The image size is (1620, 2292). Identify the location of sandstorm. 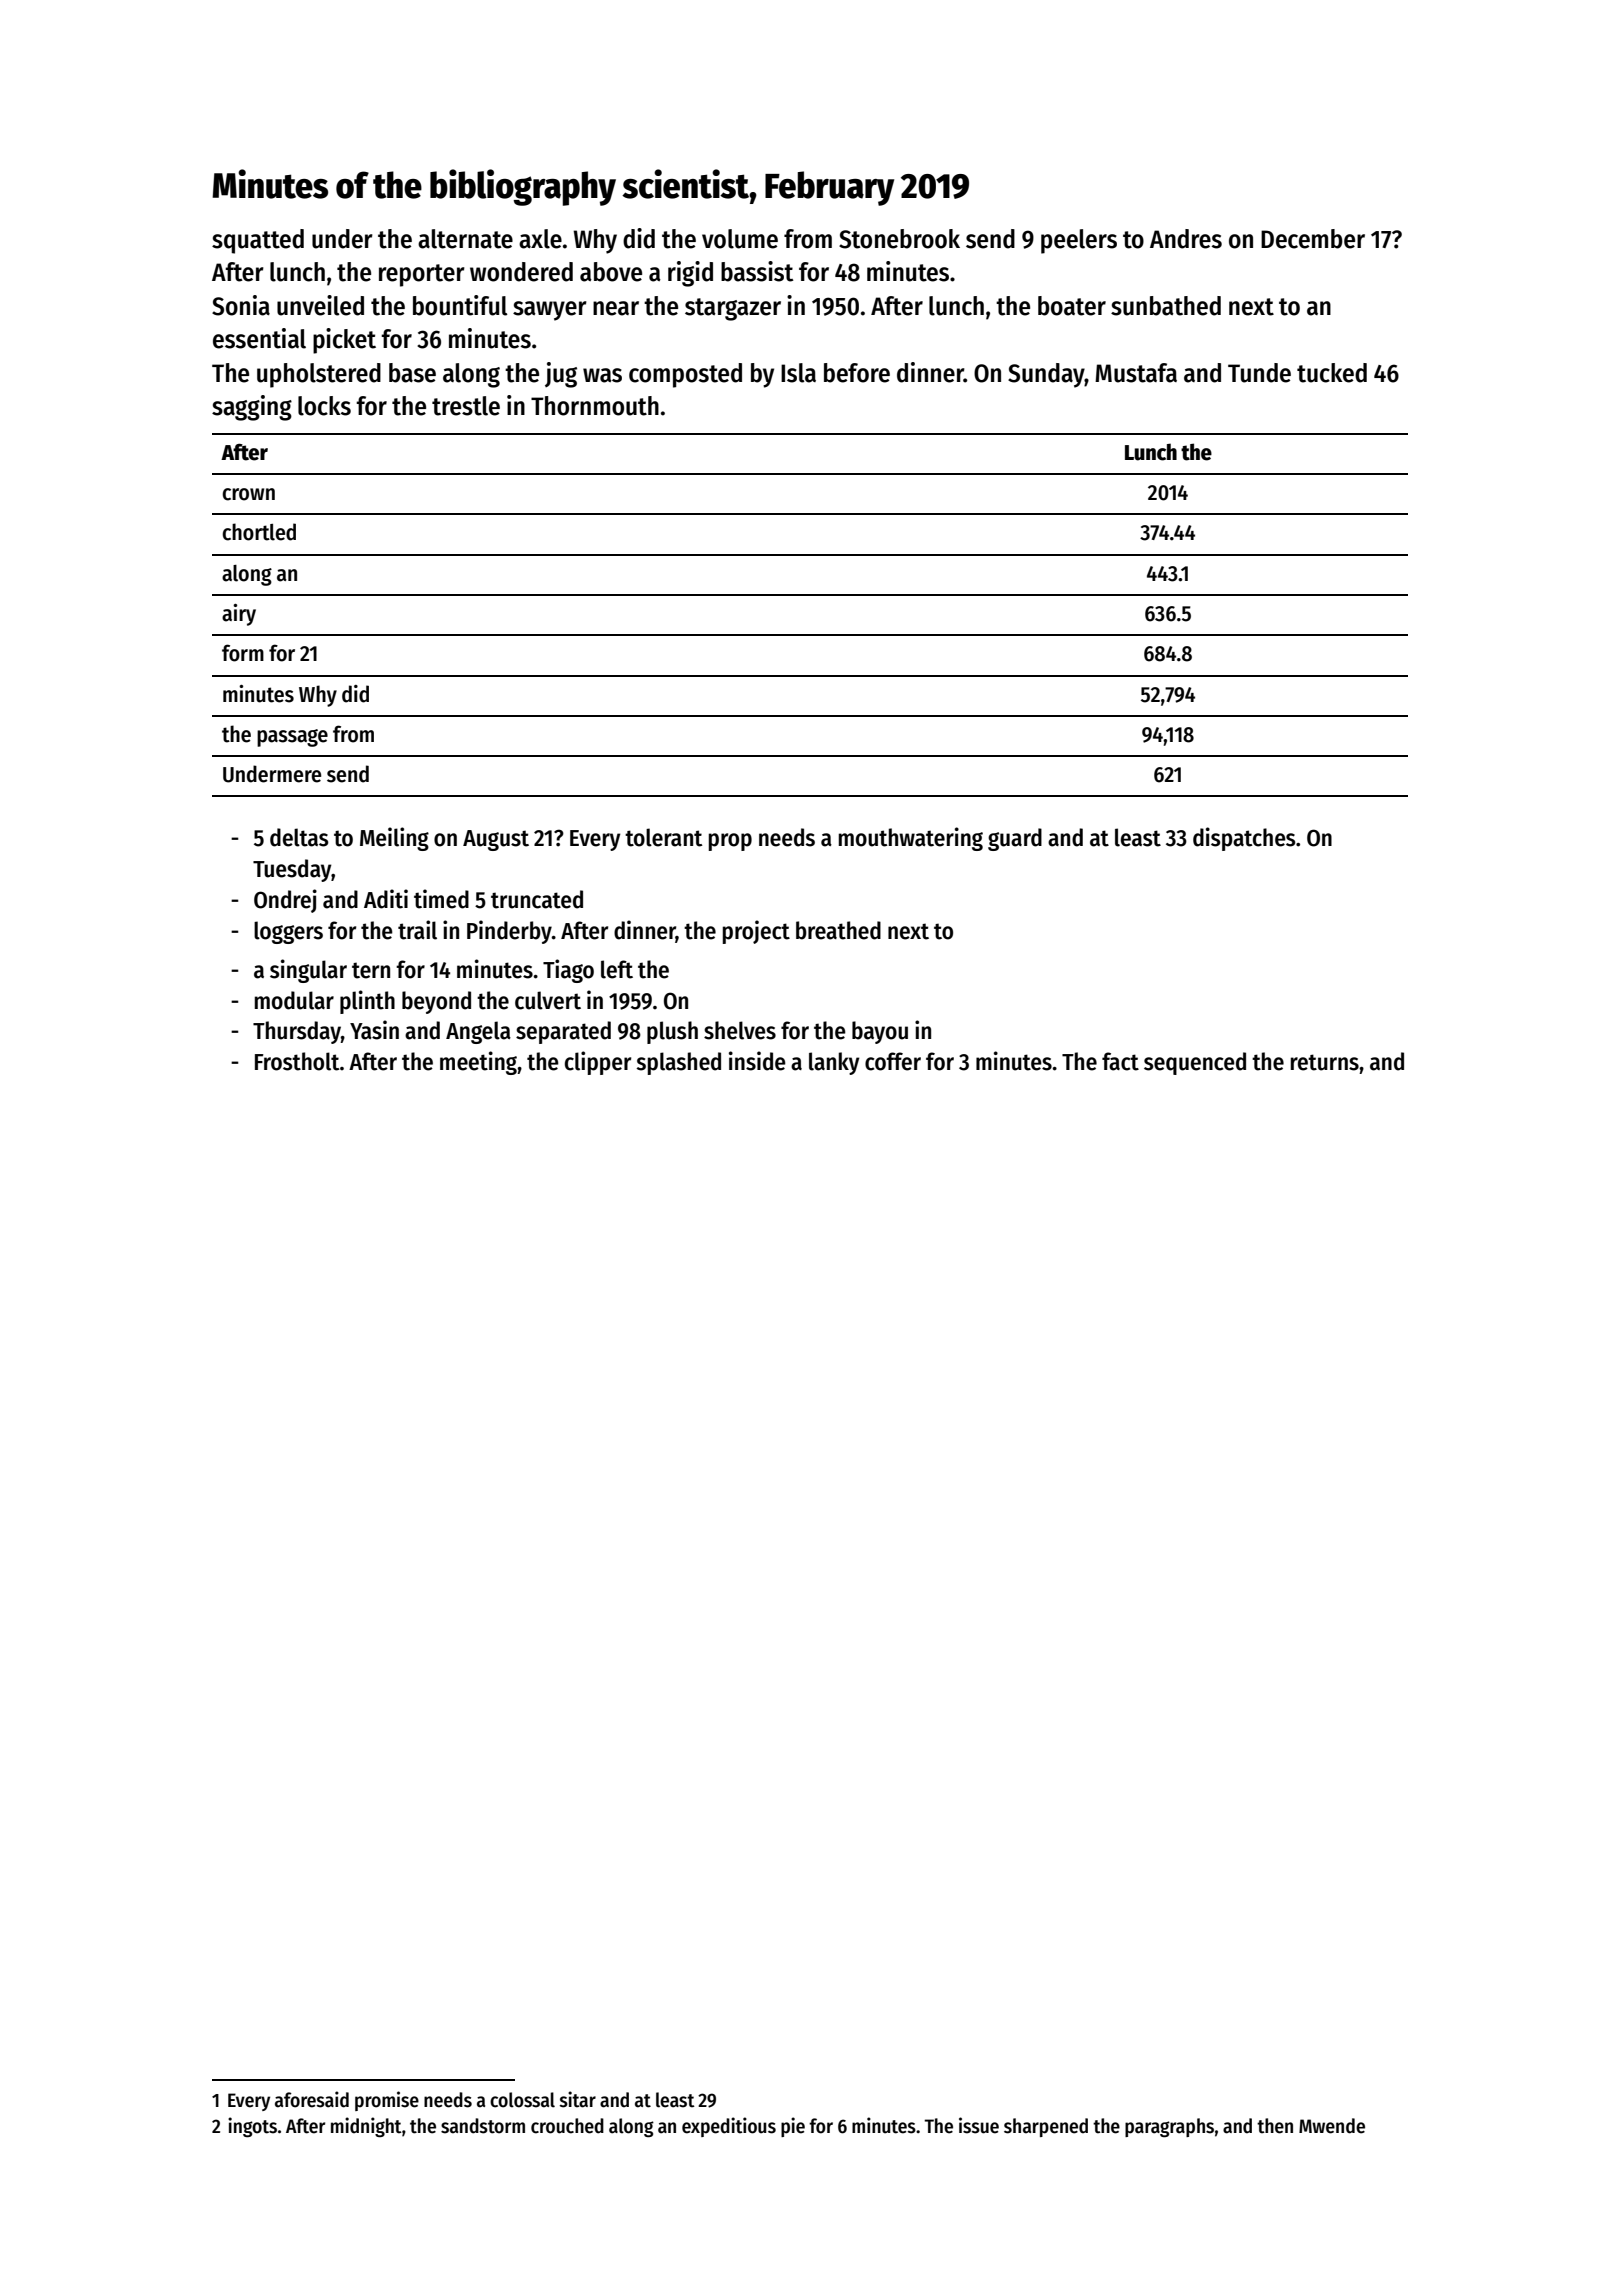
(483, 2126).
